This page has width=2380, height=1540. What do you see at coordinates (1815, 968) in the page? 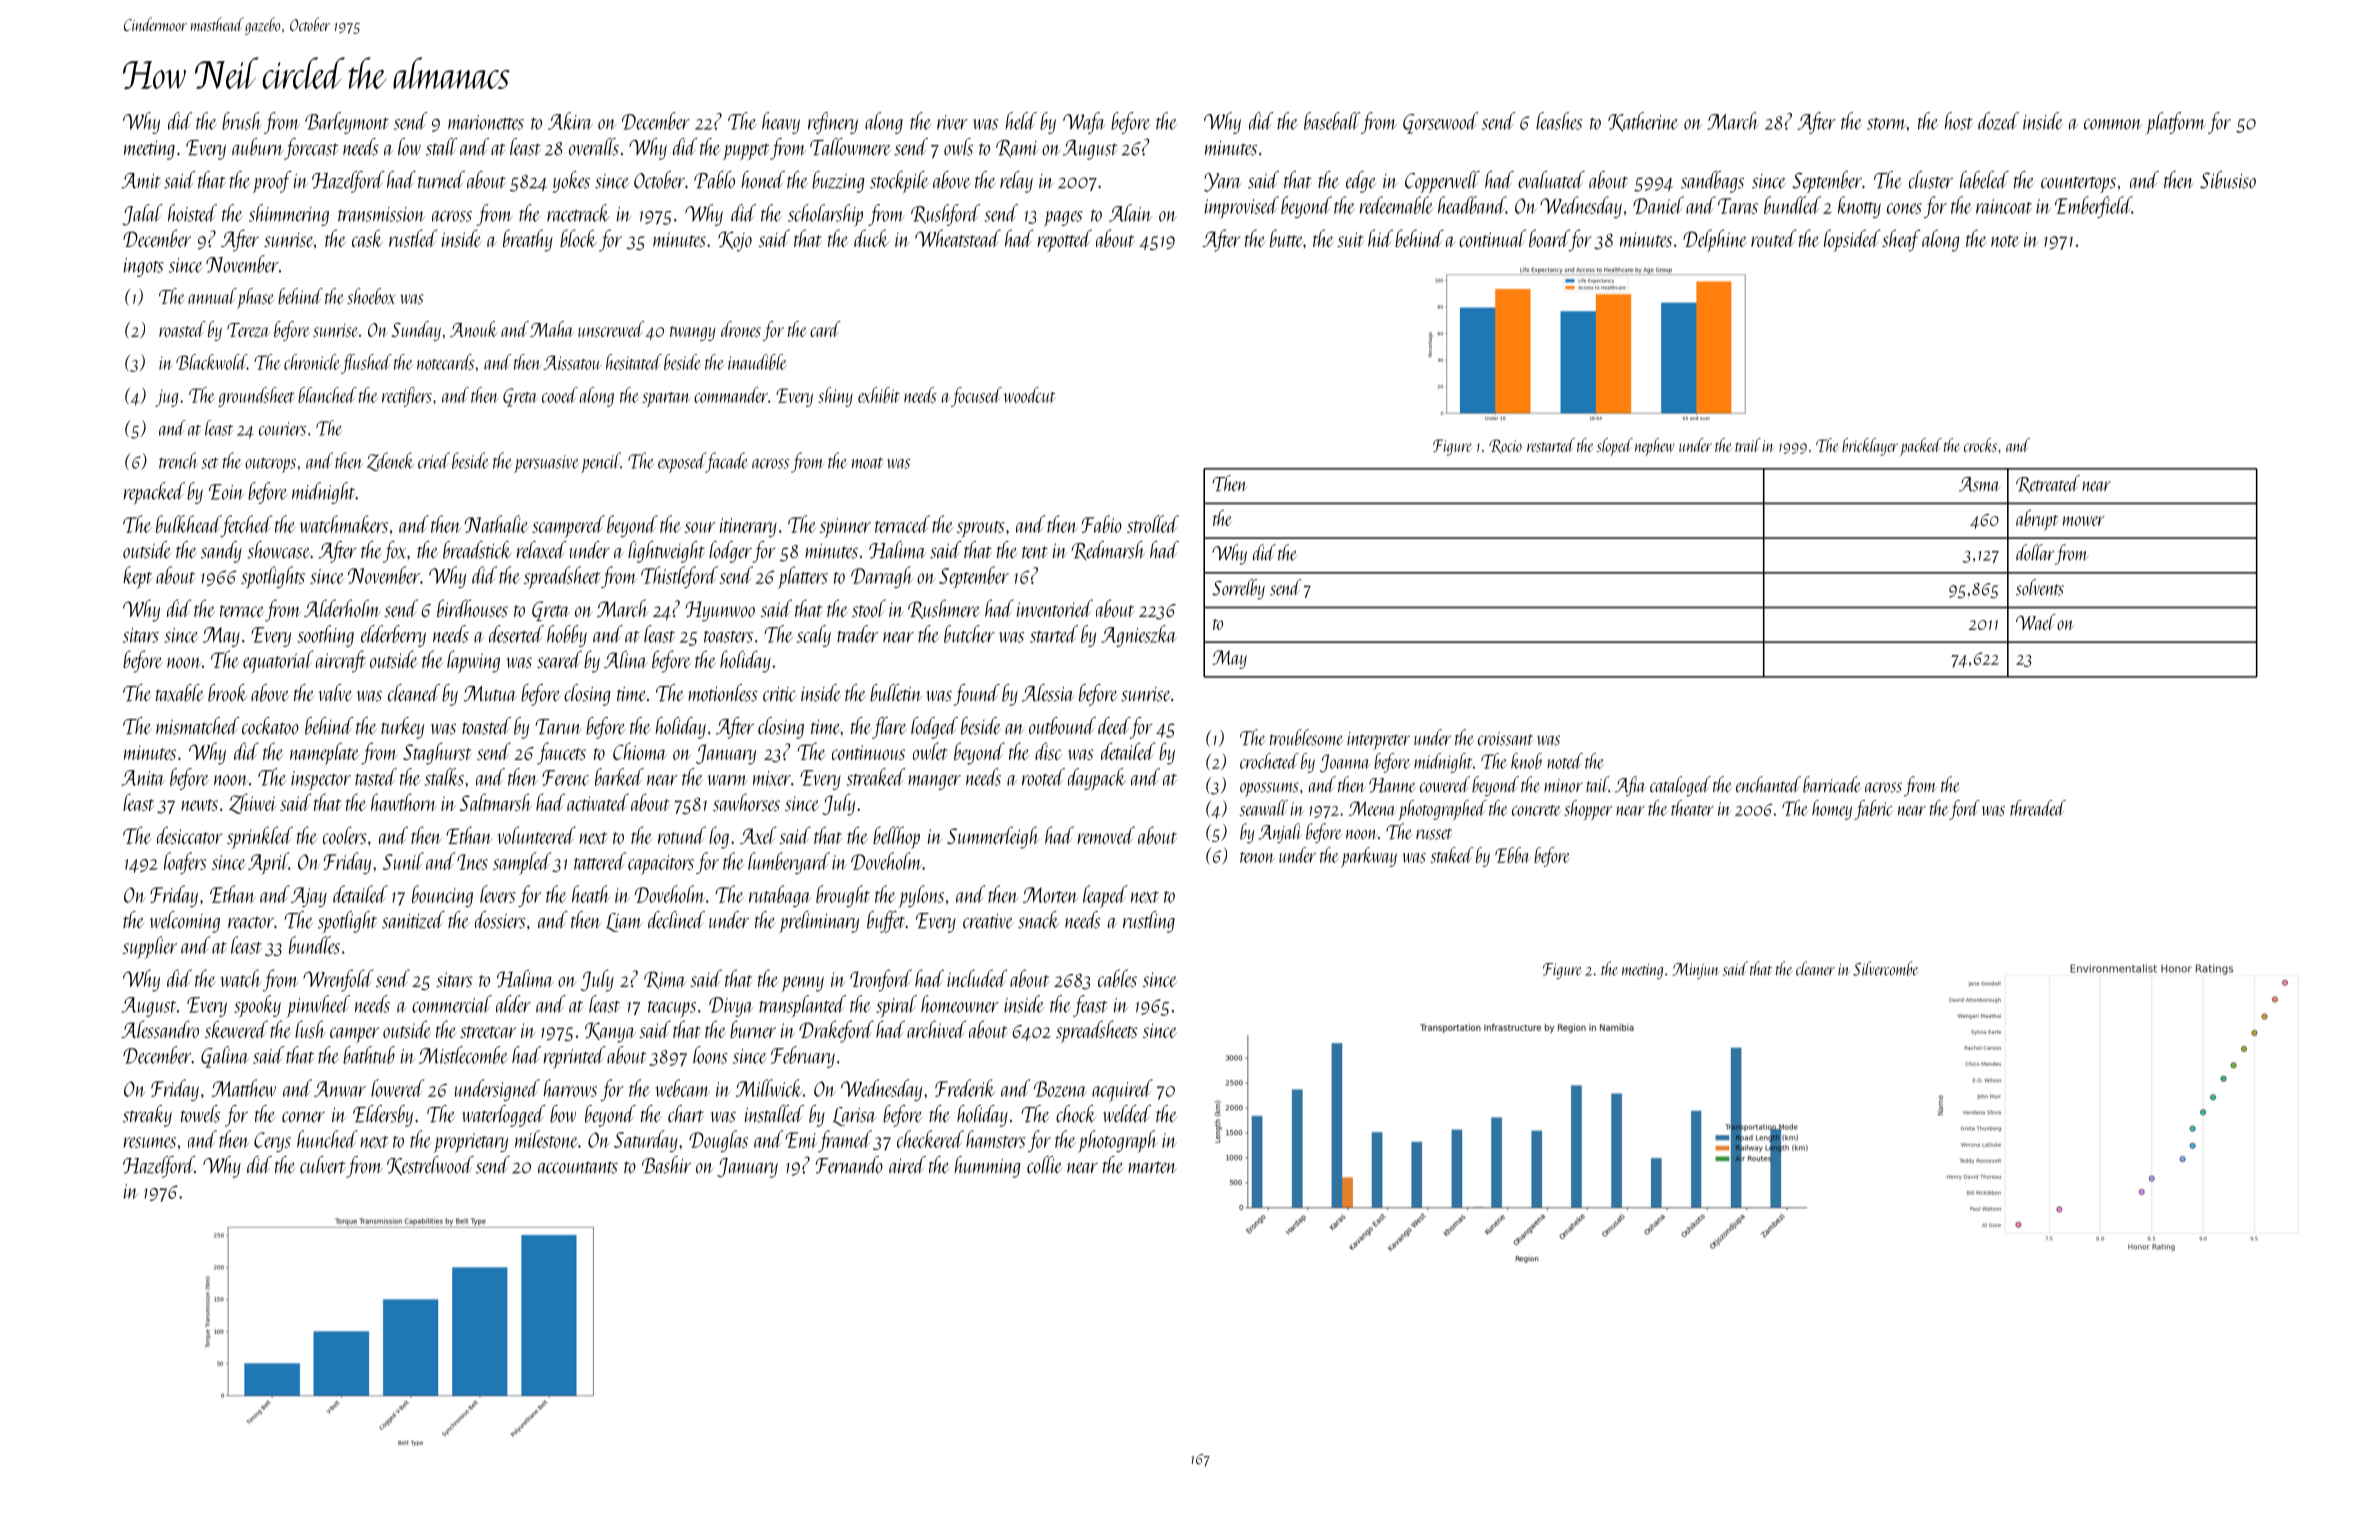
I see `cleaner` at bounding box center [1815, 968].
